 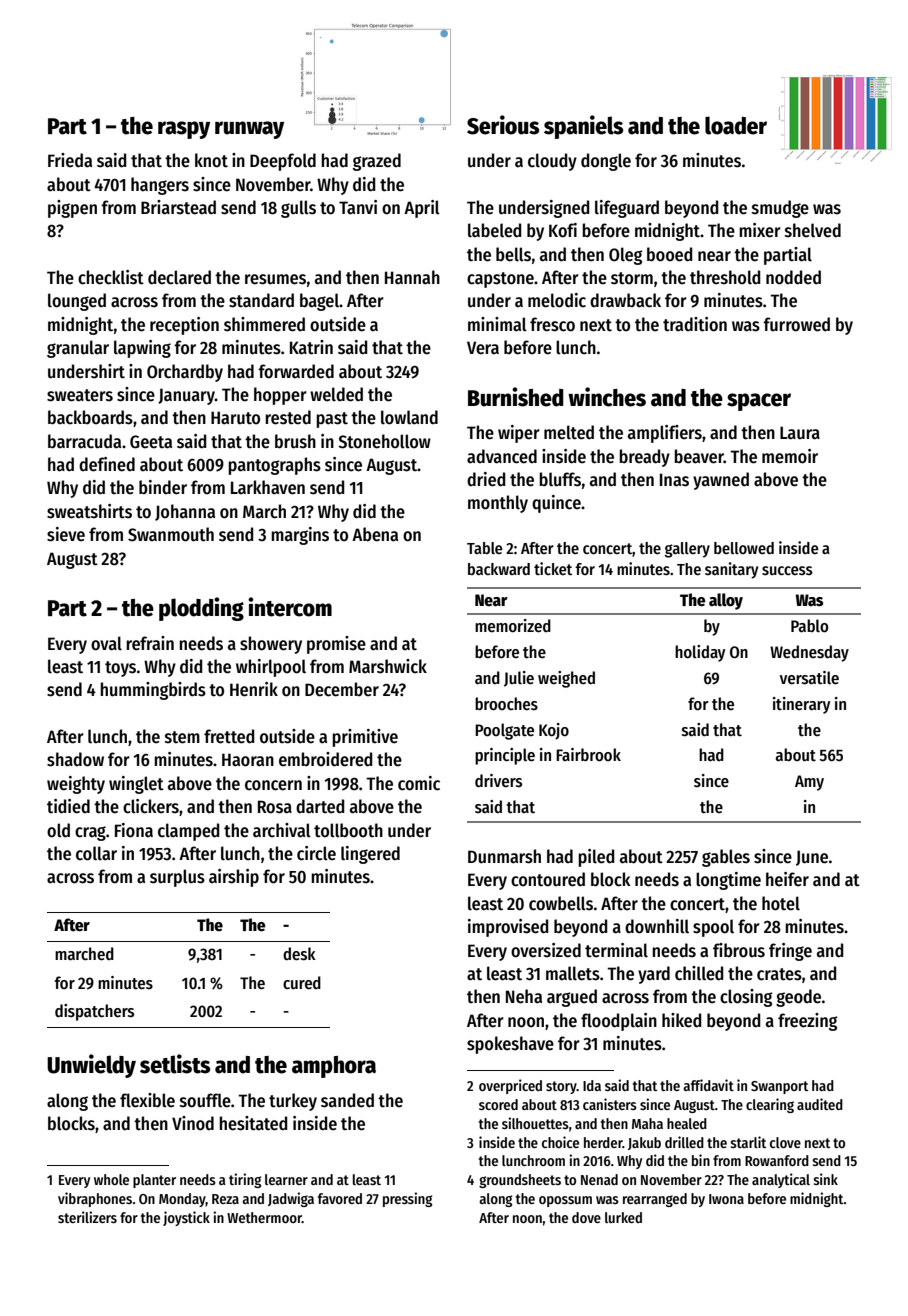 What do you see at coordinates (178, 207) in the screenshot?
I see `Briarstead` at bounding box center [178, 207].
